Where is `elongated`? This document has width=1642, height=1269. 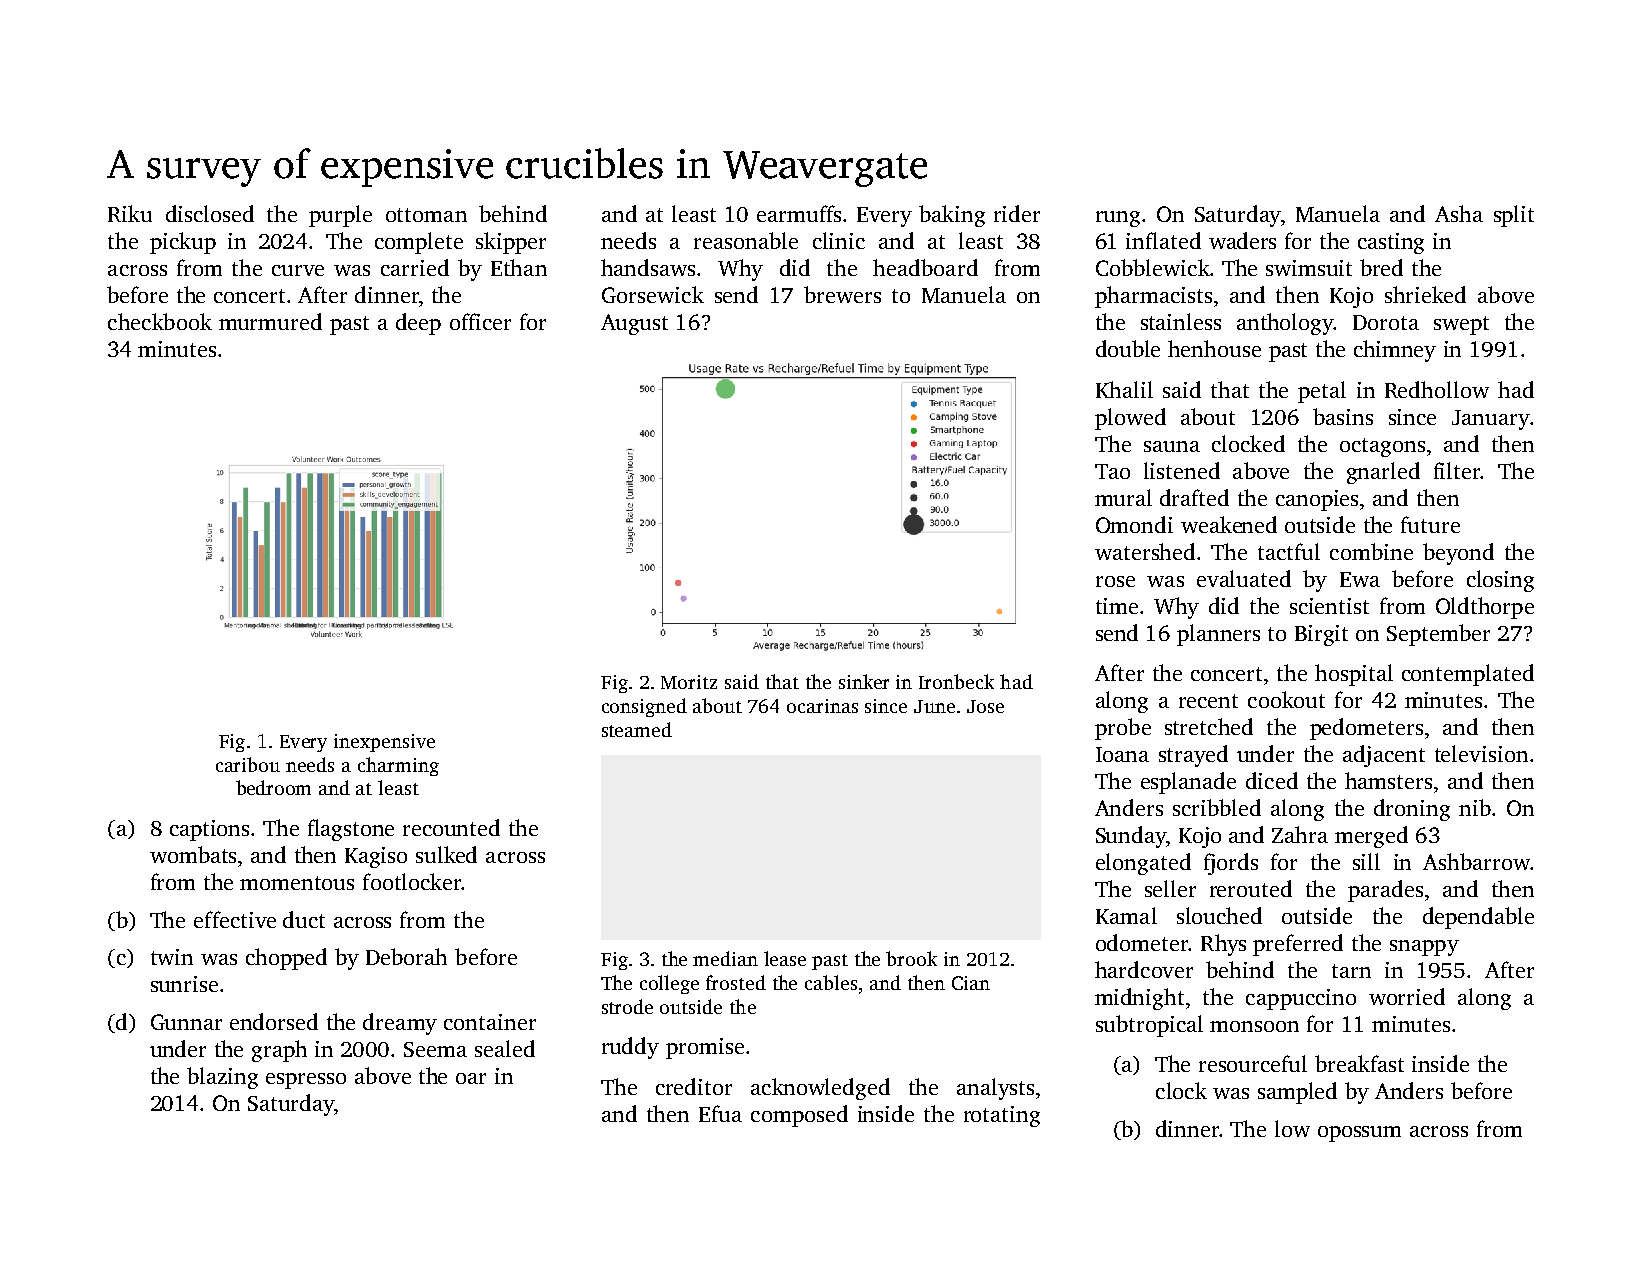 elongated is located at coordinates (1143, 864).
